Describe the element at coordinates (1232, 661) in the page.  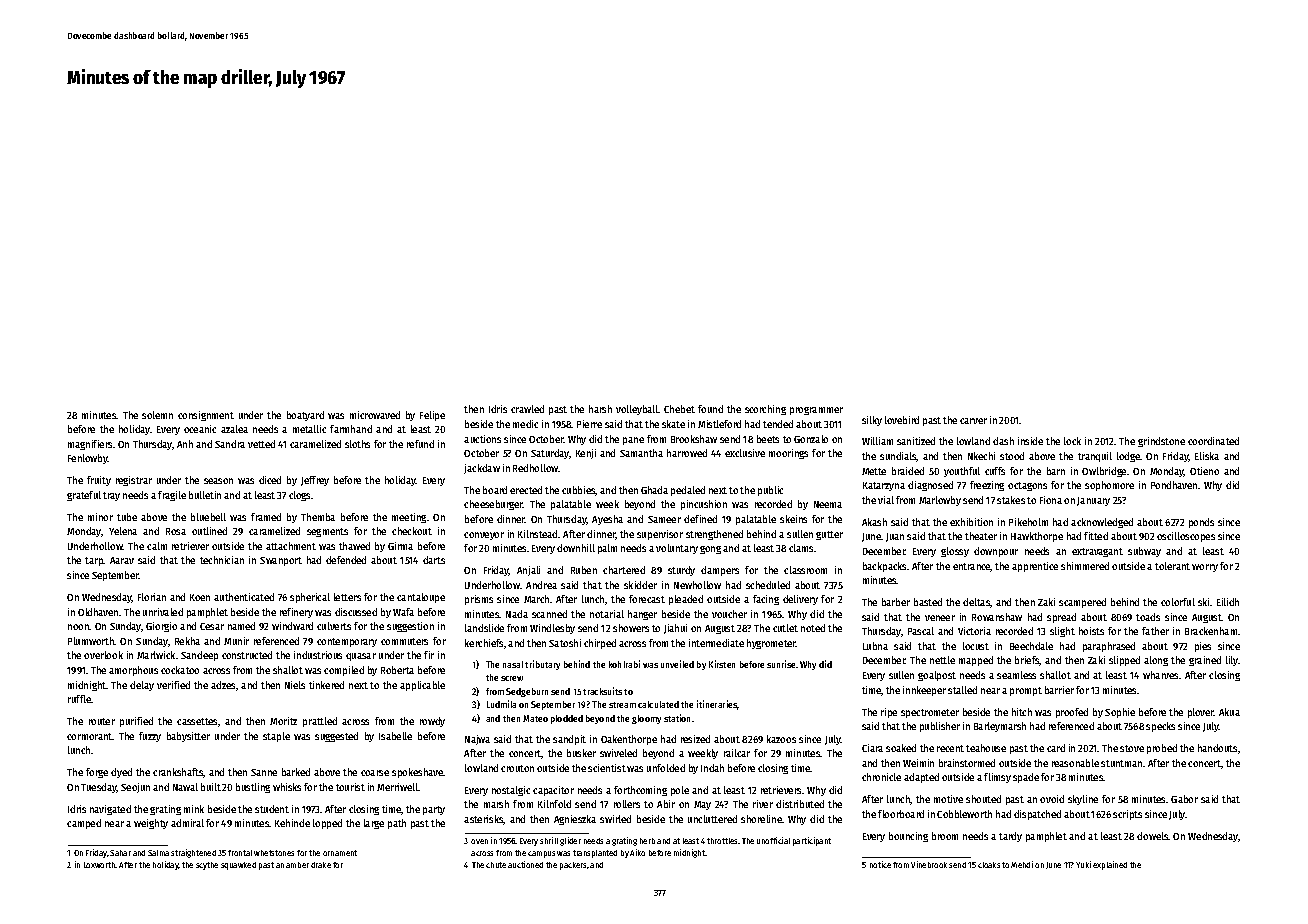
I see `lily` at that location.
